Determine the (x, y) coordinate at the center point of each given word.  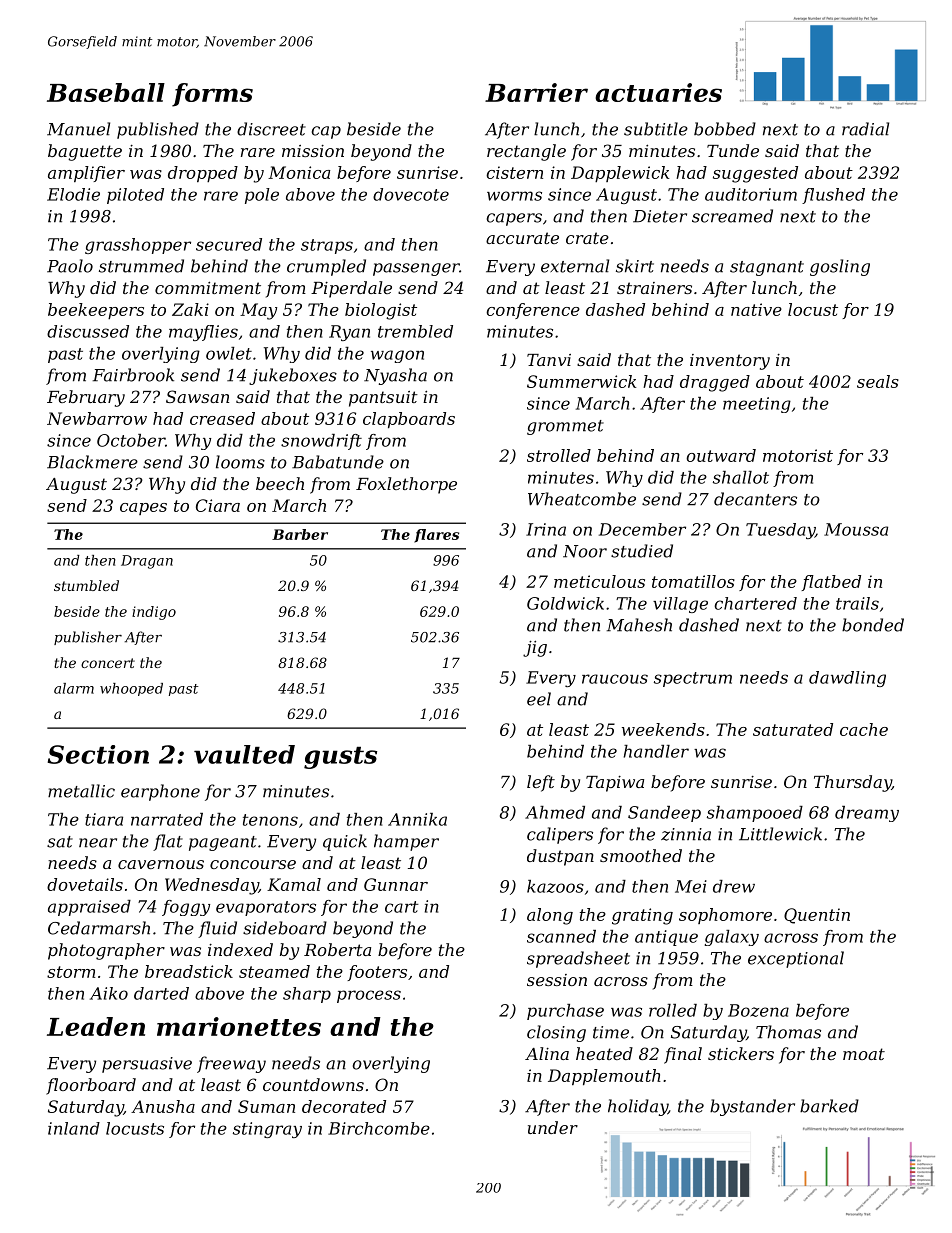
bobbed (725, 129)
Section (98, 754)
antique (666, 938)
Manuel (78, 129)
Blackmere (92, 462)
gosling (840, 267)
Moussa (856, 529)
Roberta (337, 949)
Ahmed (555, 812)
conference (533, 311)
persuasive (147, 1065)
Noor (585, 551)
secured (229, 244)
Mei (691, 886)
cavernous (161, 864)
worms (514, 196)
